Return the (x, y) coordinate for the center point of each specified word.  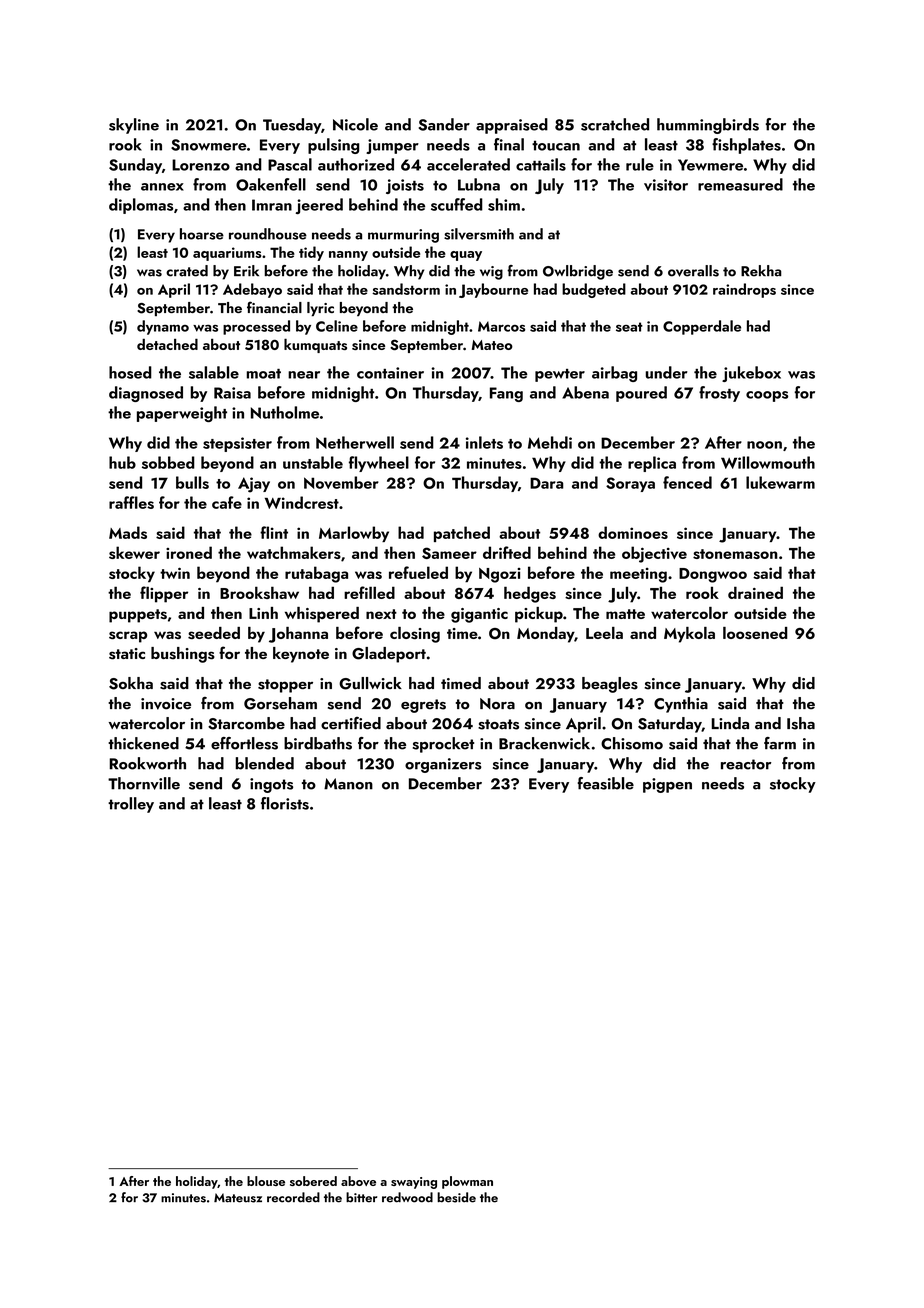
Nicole (355, 124)
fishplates (746, 146)
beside (456, 1197)
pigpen (667, 785)
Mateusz (238, 1198)
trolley (131, 805)
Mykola (689, 635)
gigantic (479, 615)
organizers (443, 765)
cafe (227, 502)
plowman (467, 1182)
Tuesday (292, 126)
